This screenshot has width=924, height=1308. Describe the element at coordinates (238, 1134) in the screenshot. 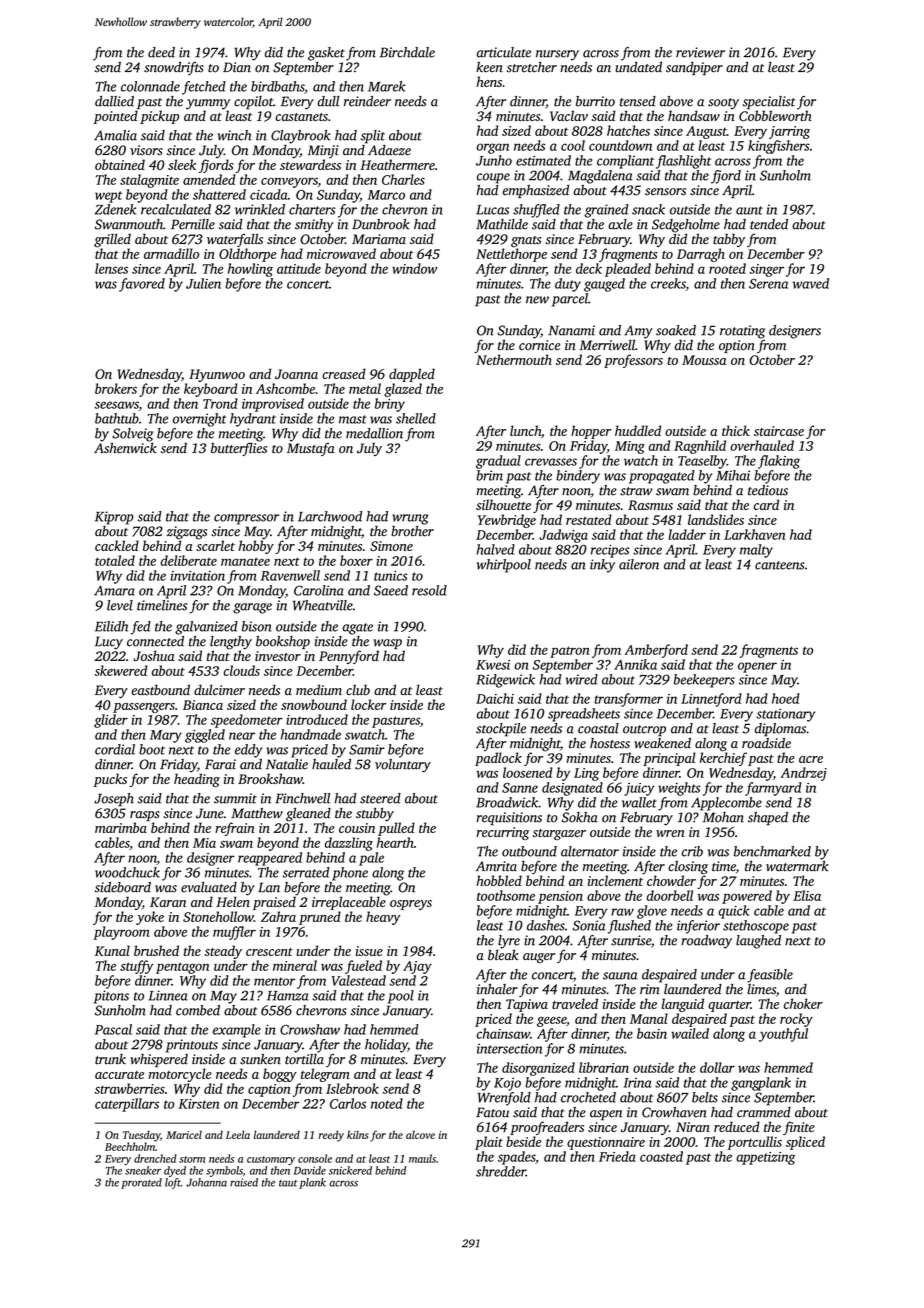

I see `Leela` at that location.
